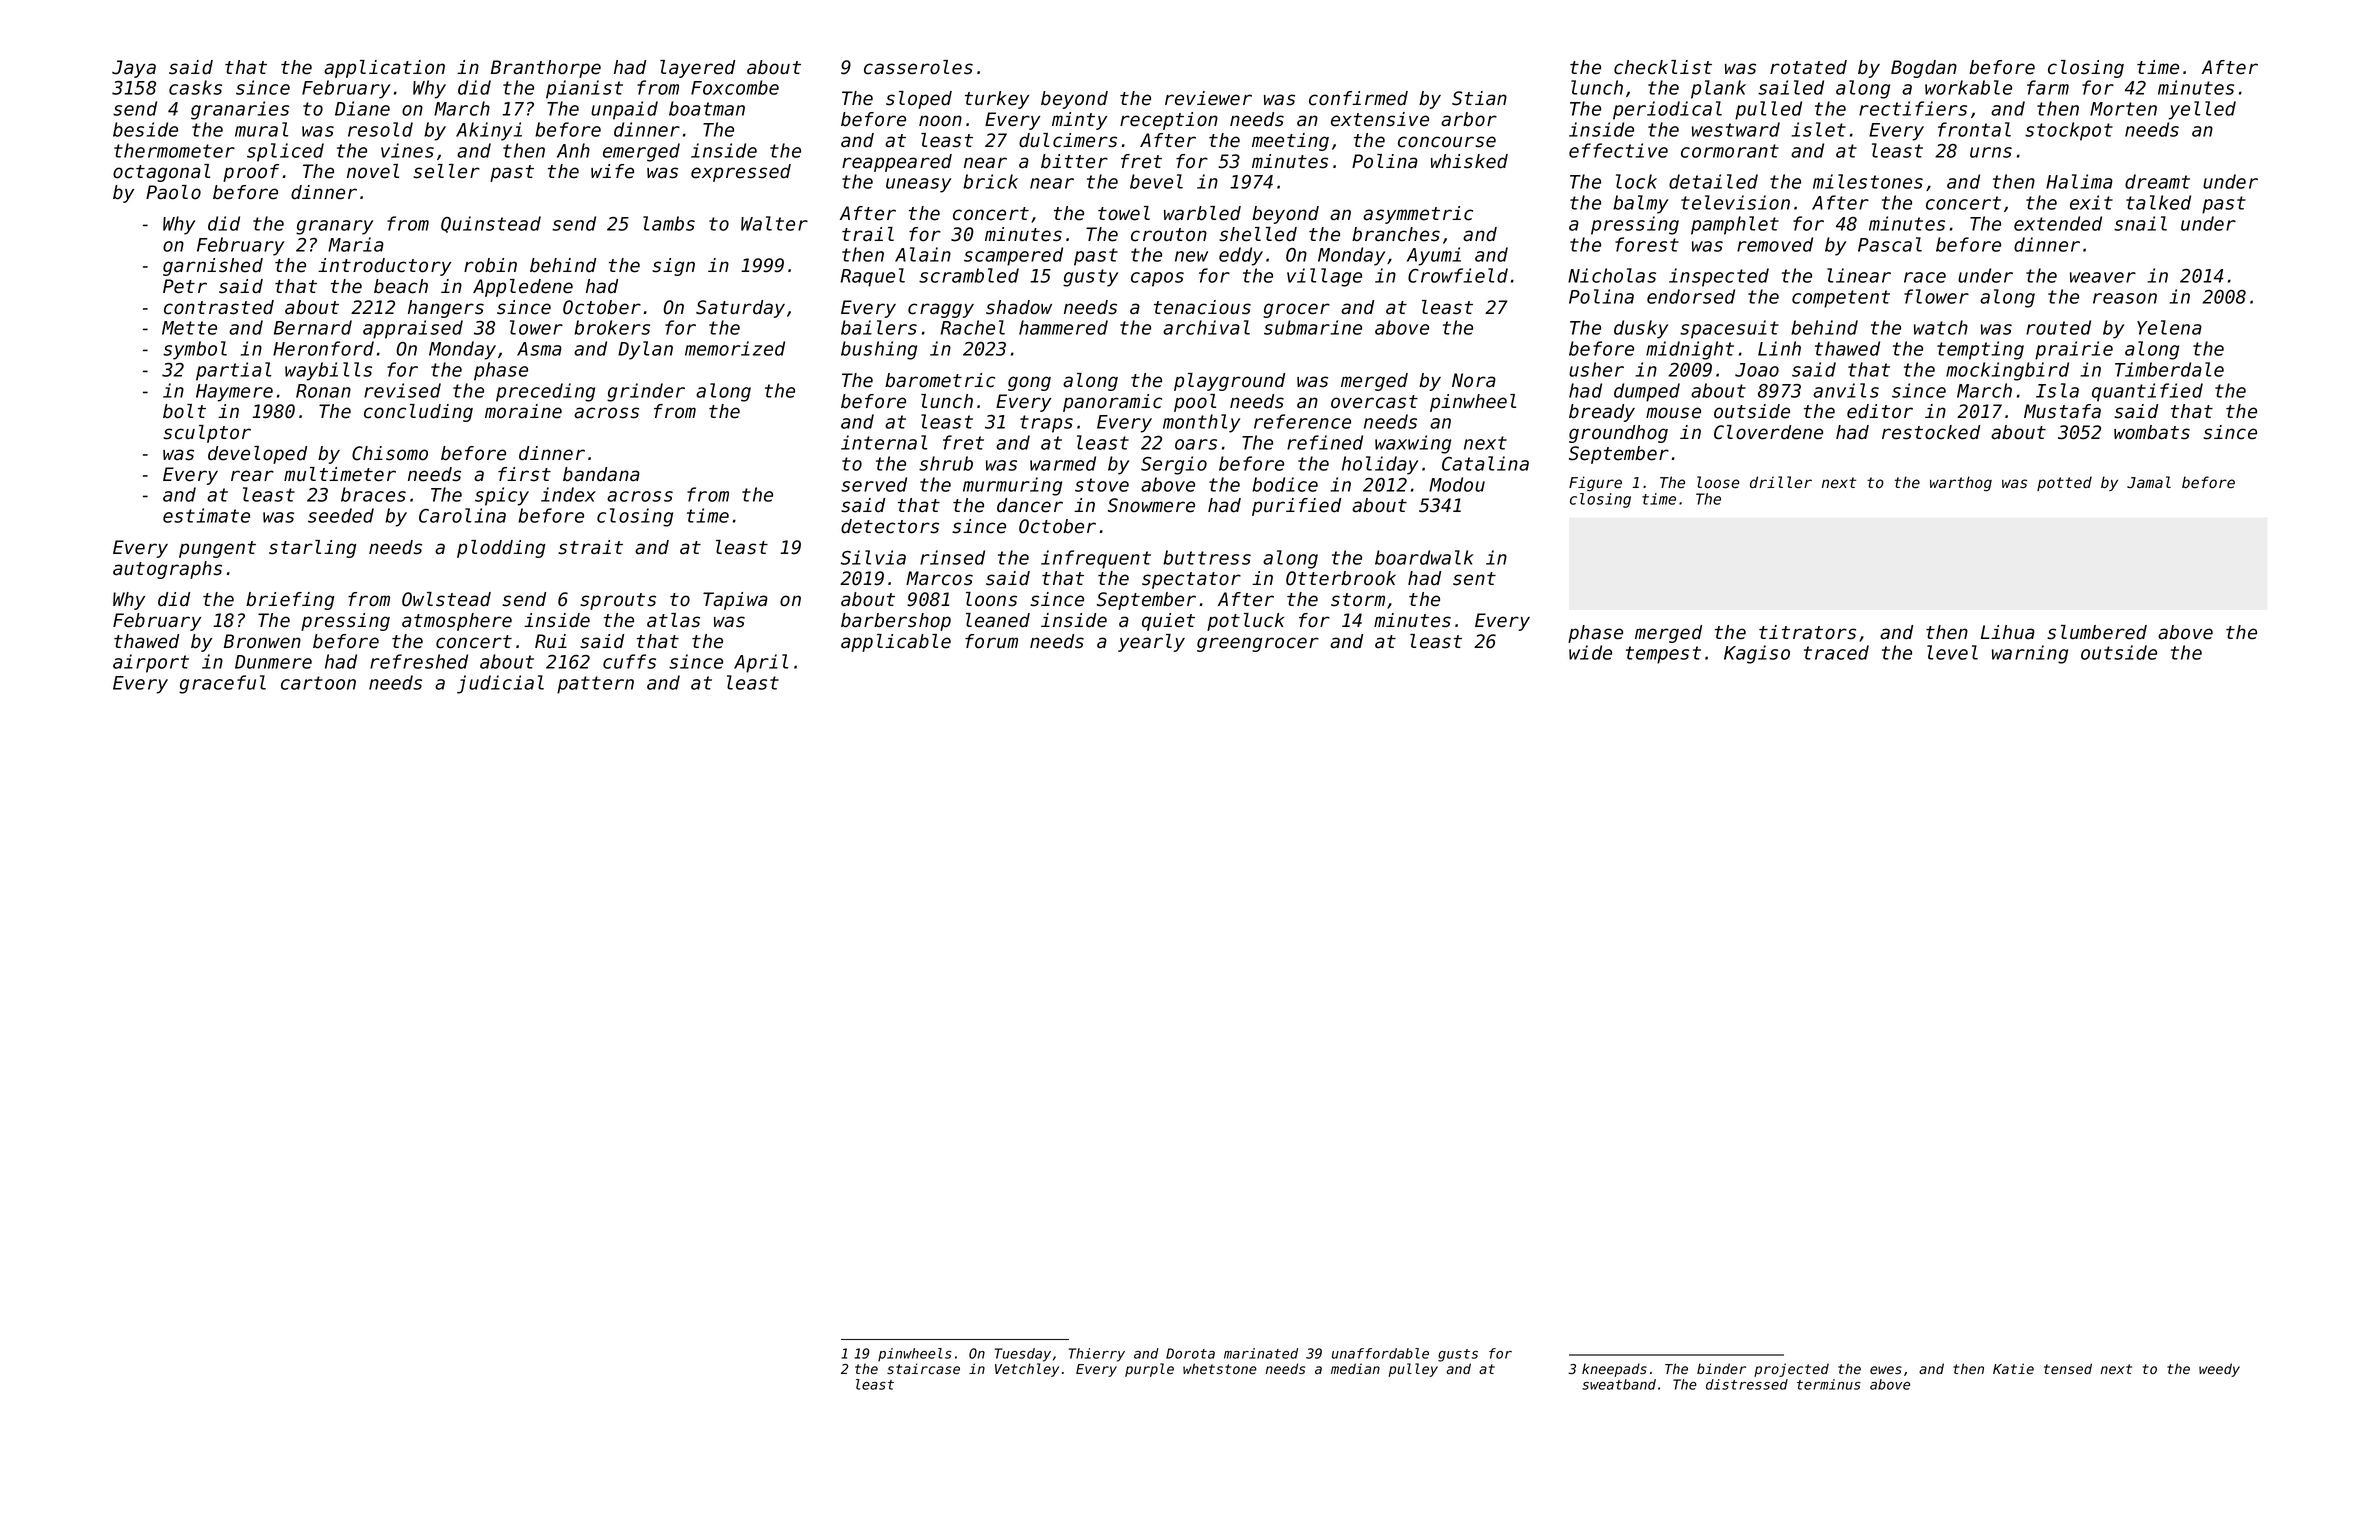 The height and width of the document is (1540, 2380). I want to click on dancer, so click(1030, 505).
